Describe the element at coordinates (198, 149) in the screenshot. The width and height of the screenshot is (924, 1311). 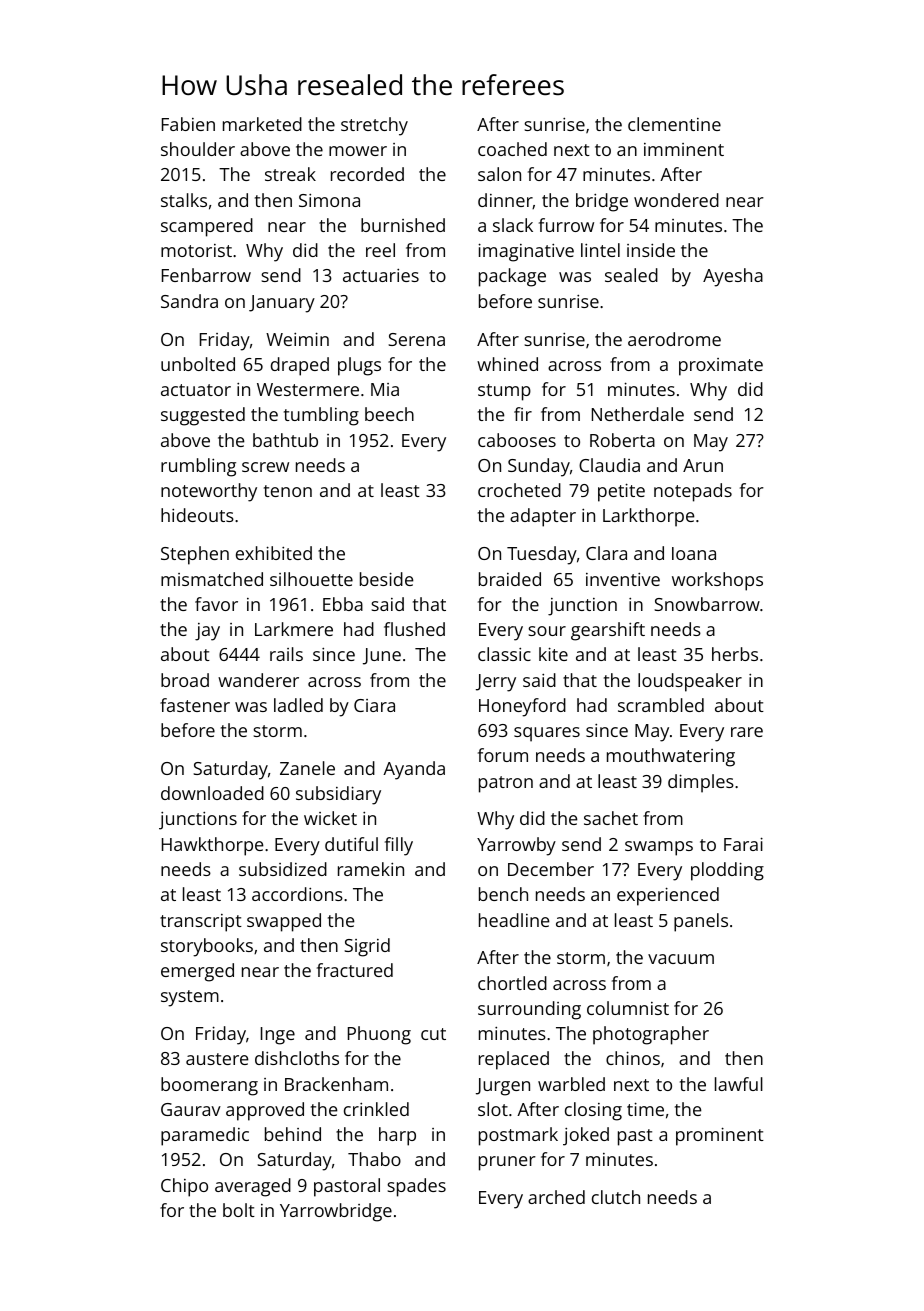
I see `shoulder` at that location.
